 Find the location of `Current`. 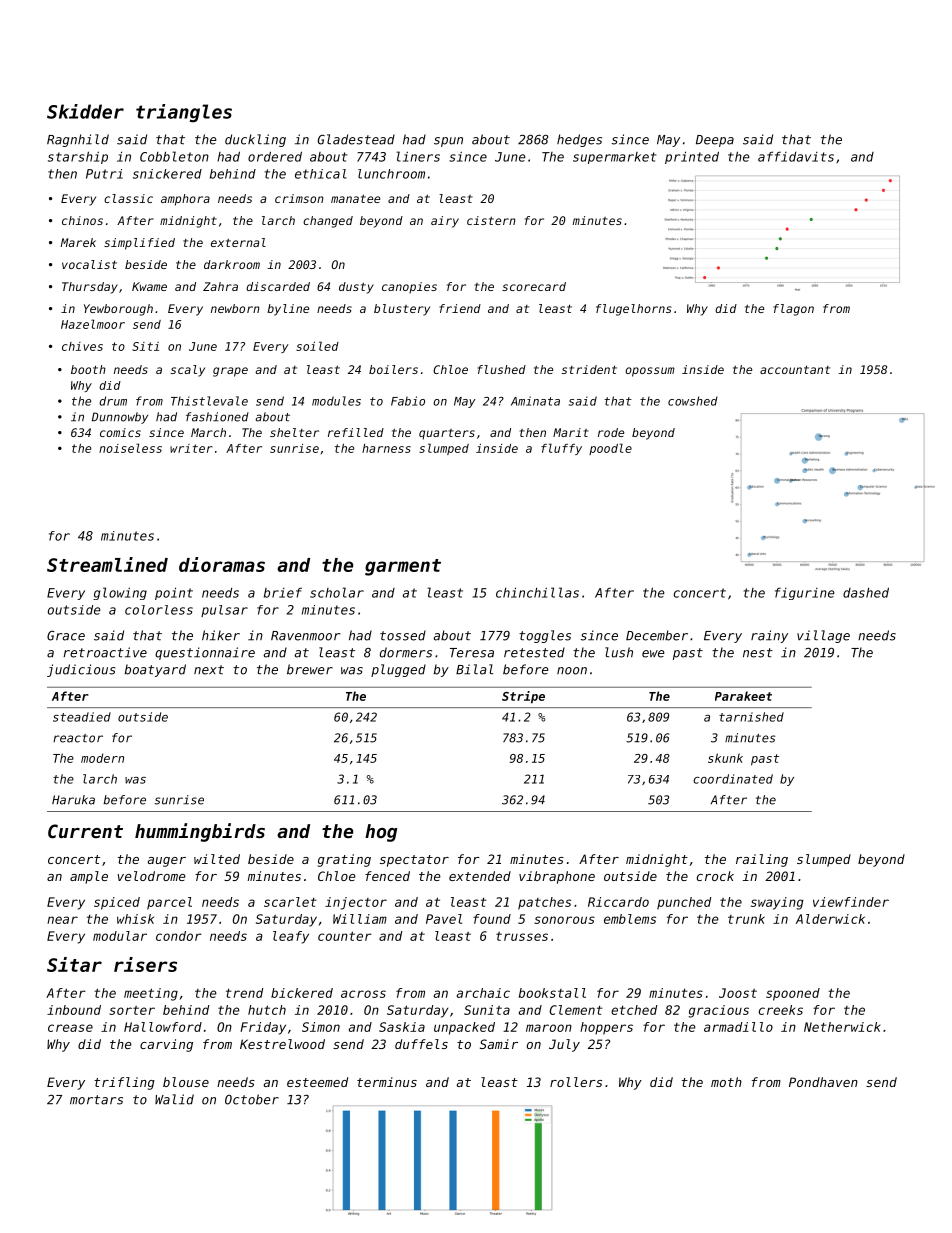

Current is located at coordinates (85, 831).
